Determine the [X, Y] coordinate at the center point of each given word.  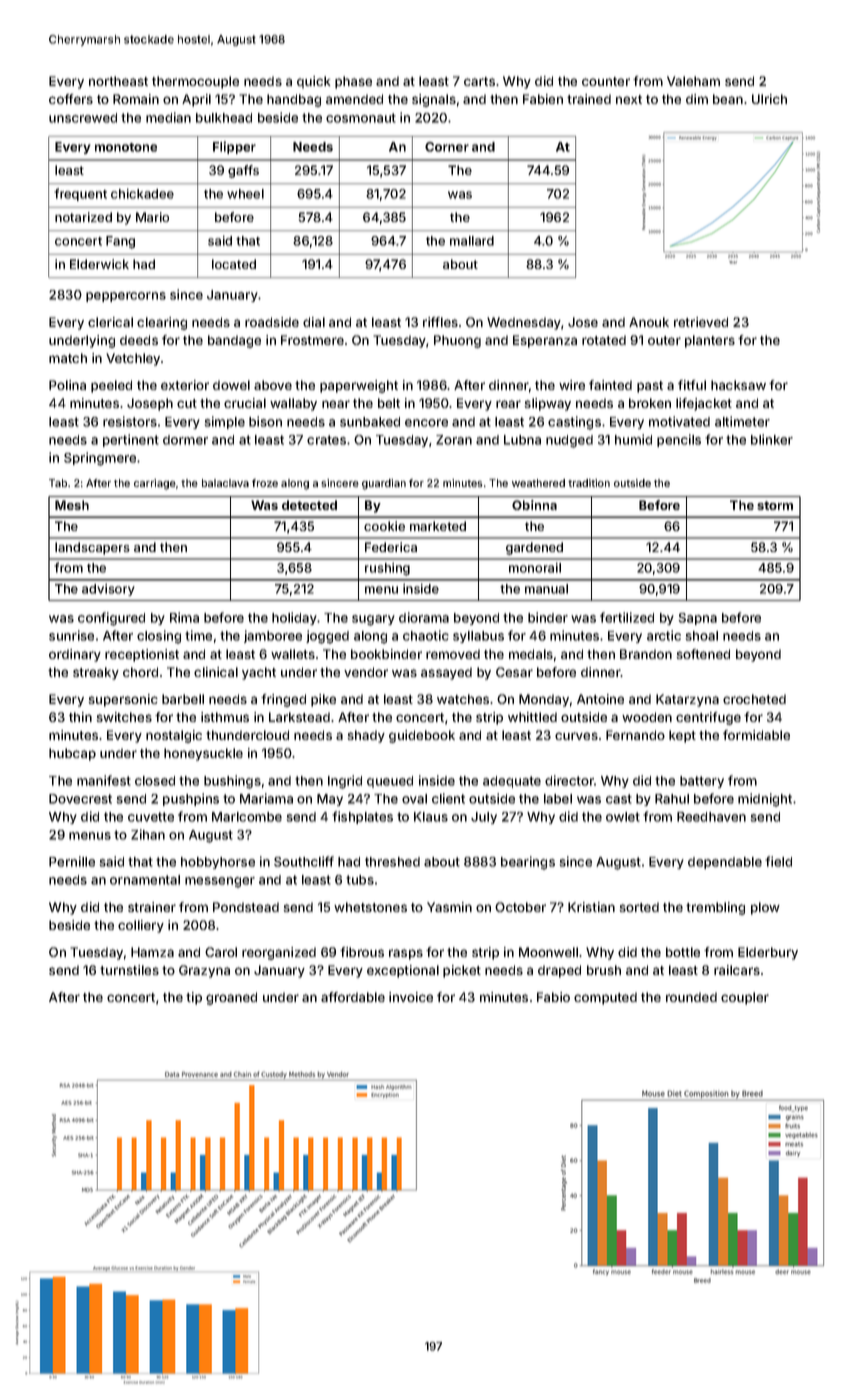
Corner [447, 147]
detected [309, 505]
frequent [80, 194]
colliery [141, 926]
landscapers [92, 548]
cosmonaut [361, 118]
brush [604, 970]
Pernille [72, 861]
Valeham [693, 81]
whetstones [370, 907]
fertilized [627, 617]
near [336, 404]
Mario [152, 217]
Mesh [72, 505]
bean [728, 99]
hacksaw [738, 385]
